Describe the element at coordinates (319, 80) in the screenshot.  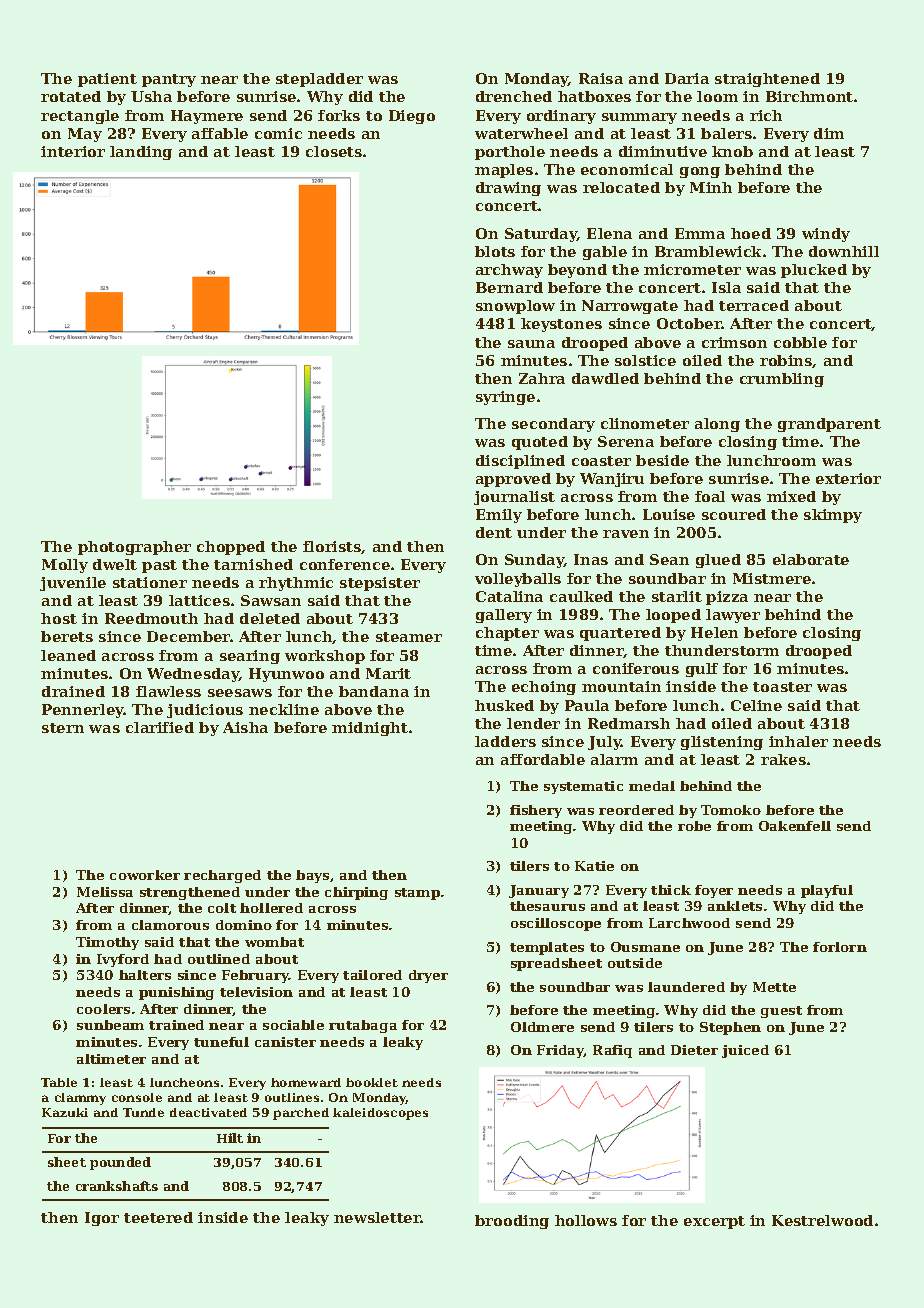
I see `stepladder` at that location.
